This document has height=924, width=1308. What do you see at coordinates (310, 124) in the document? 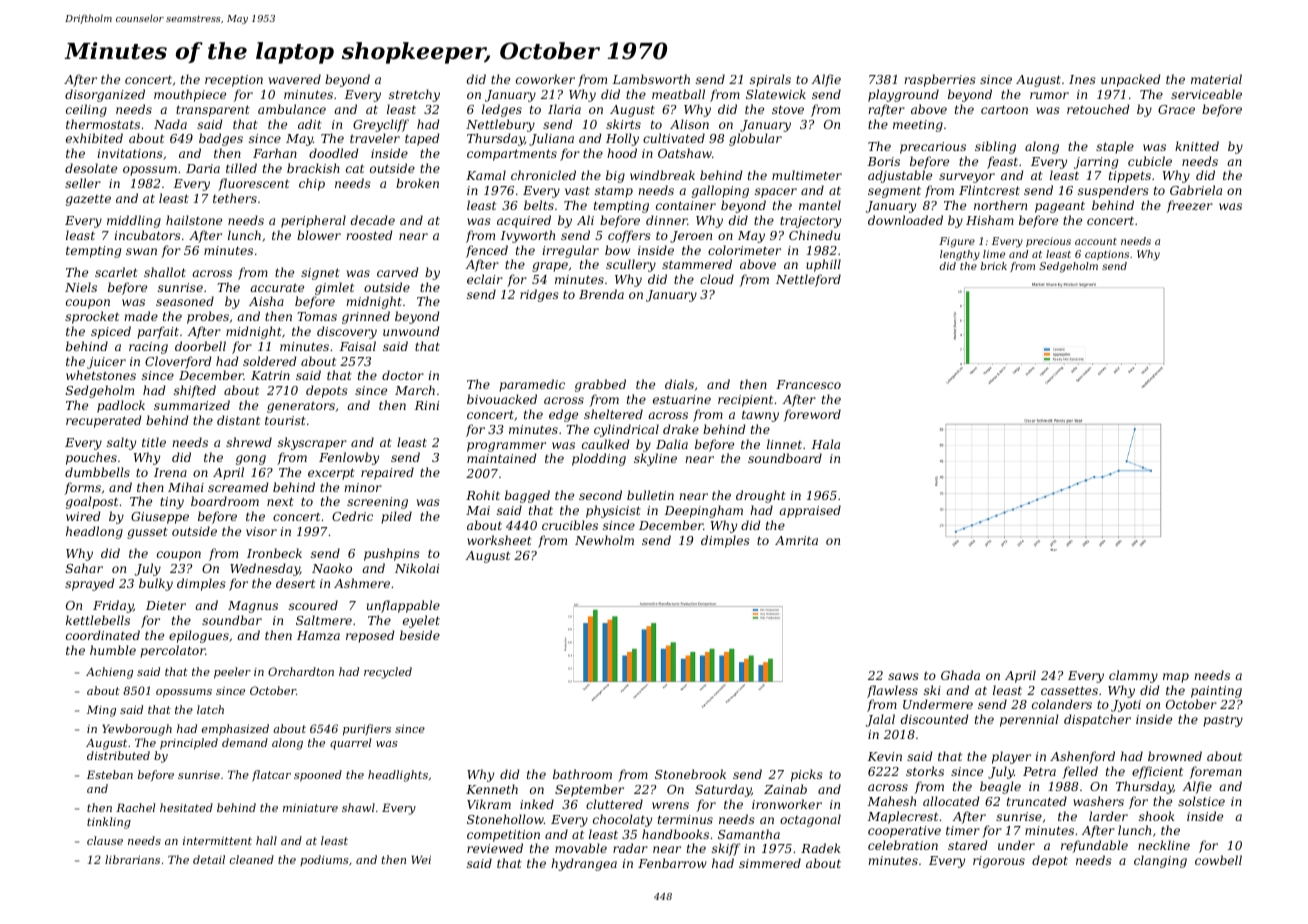
I see `adit` at bounding box center [310, 124].
